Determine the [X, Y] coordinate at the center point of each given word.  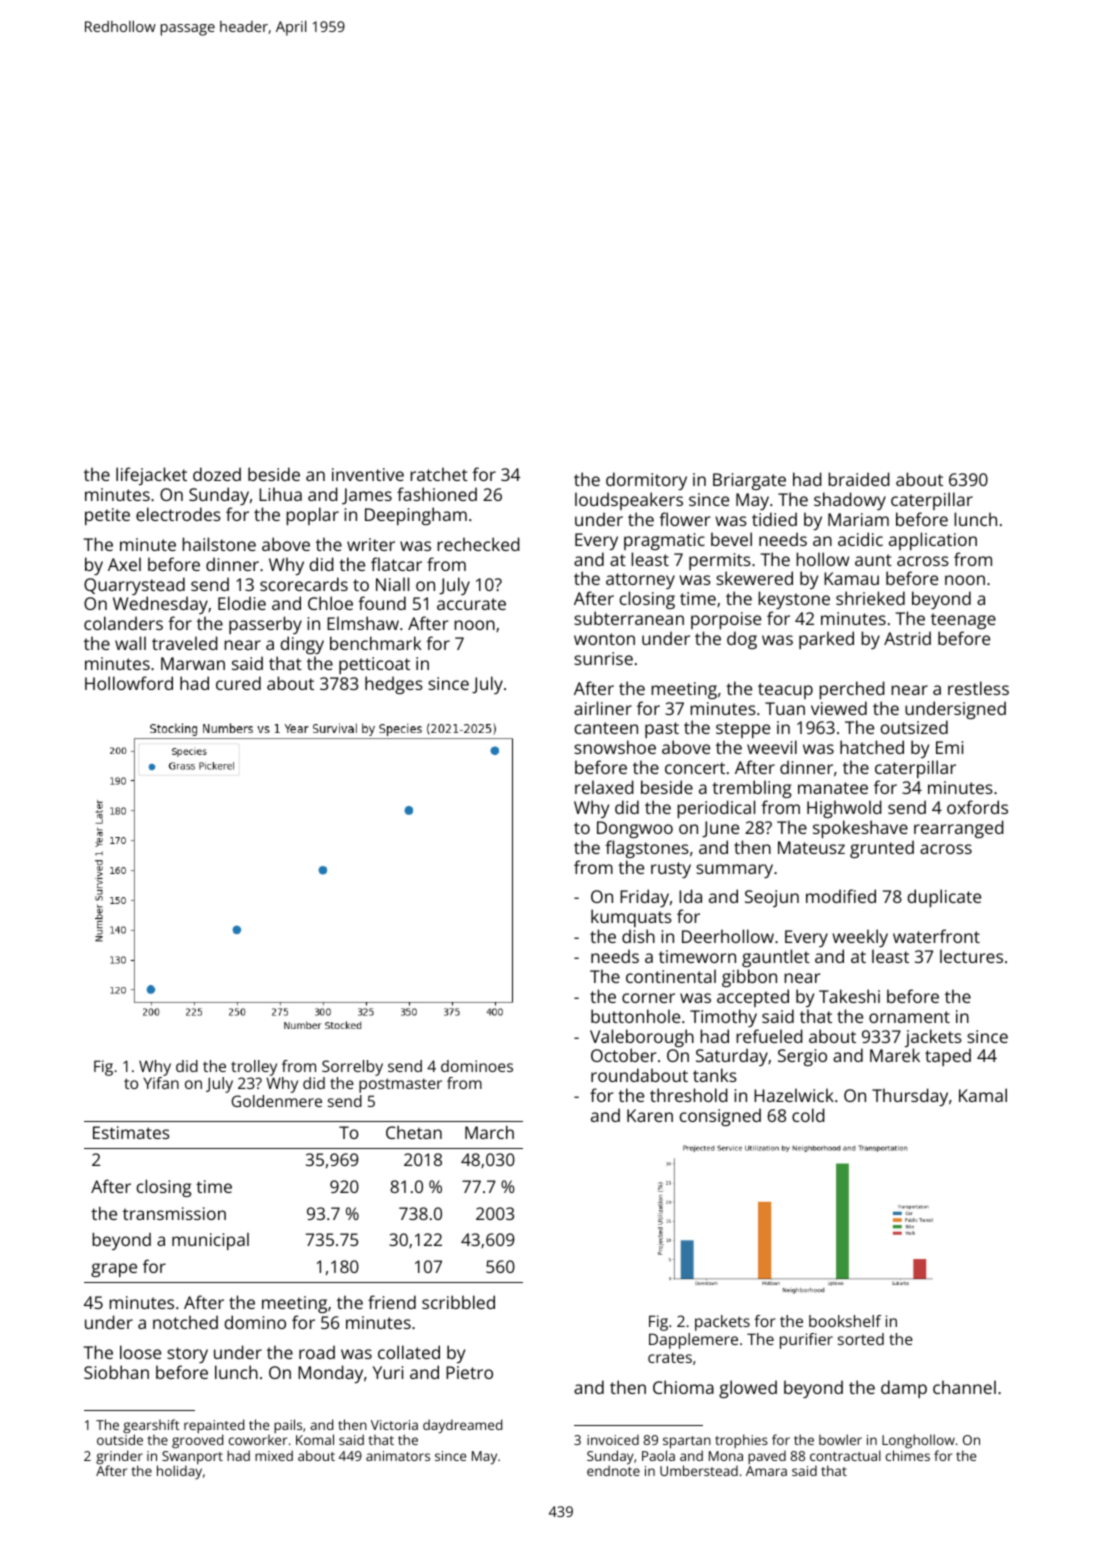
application [933, 541]
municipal [210, 1241]
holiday [179, 1472]
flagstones [647, 849]
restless [978, 688]
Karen [650, 1115]
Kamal [983, 1095]
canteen [606, 728]
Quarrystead [134, 586]
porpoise [726, 620]
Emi [949, 747]
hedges [394, 685]
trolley [254, 1068]
